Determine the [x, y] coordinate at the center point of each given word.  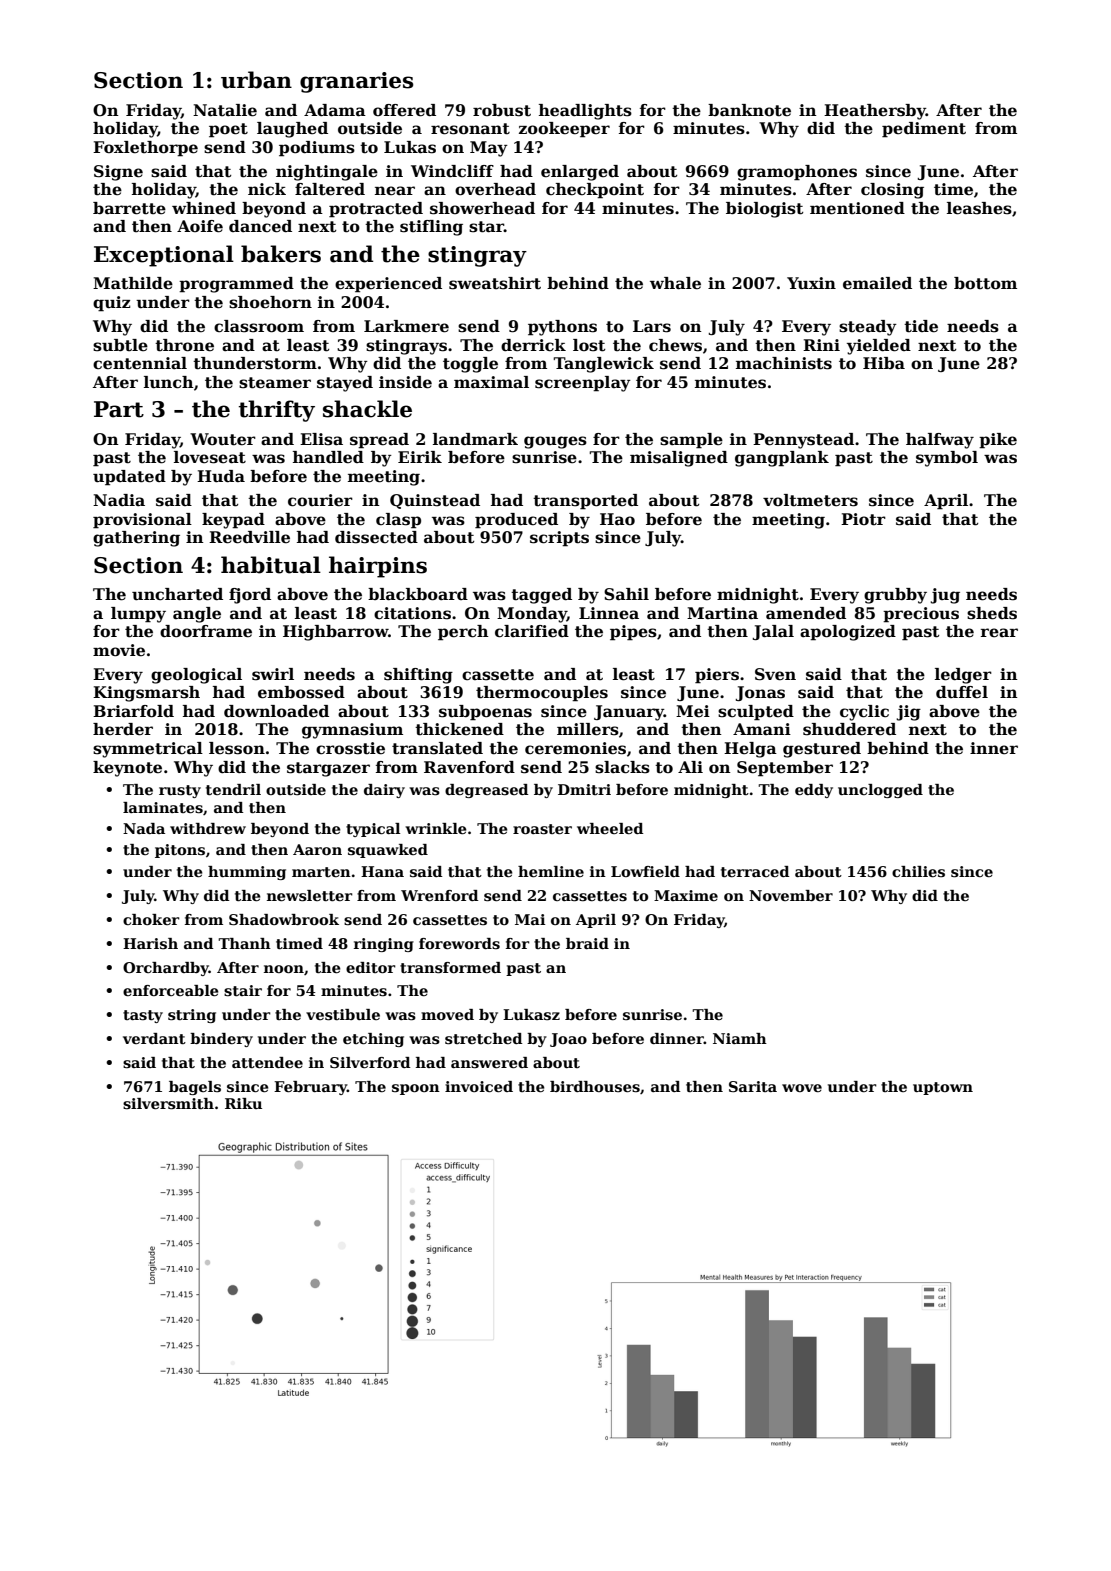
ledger [963, 676]
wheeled [610, 828]
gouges [555, 442]
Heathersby [875, 112]
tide [921, 326]
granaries [357, 82]
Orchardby [166, 969]
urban [256, 80]
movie [119, 650]
